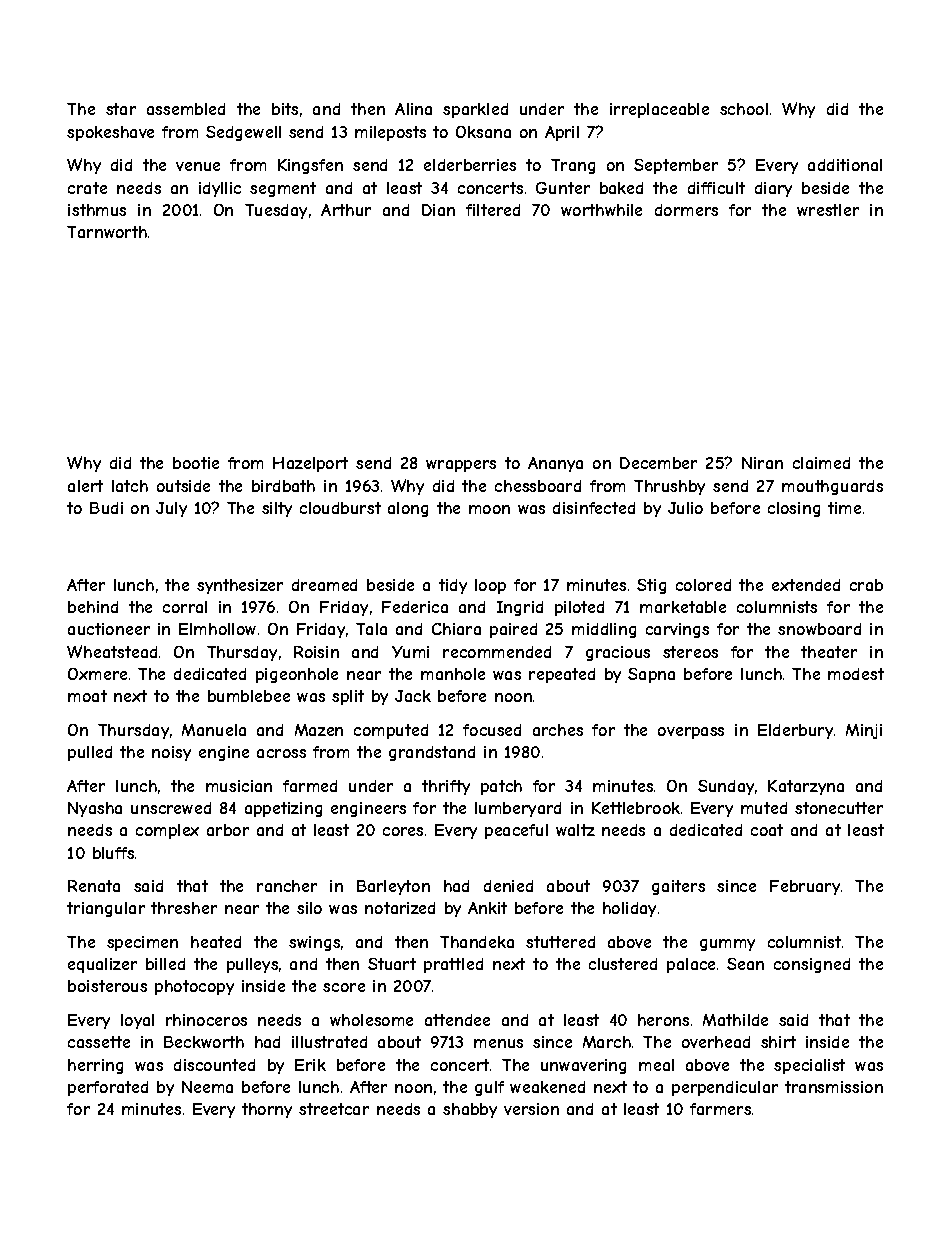 The width and height of the screenshot is (952, 1233). I want to click on gulf, so click(489, 1088).
